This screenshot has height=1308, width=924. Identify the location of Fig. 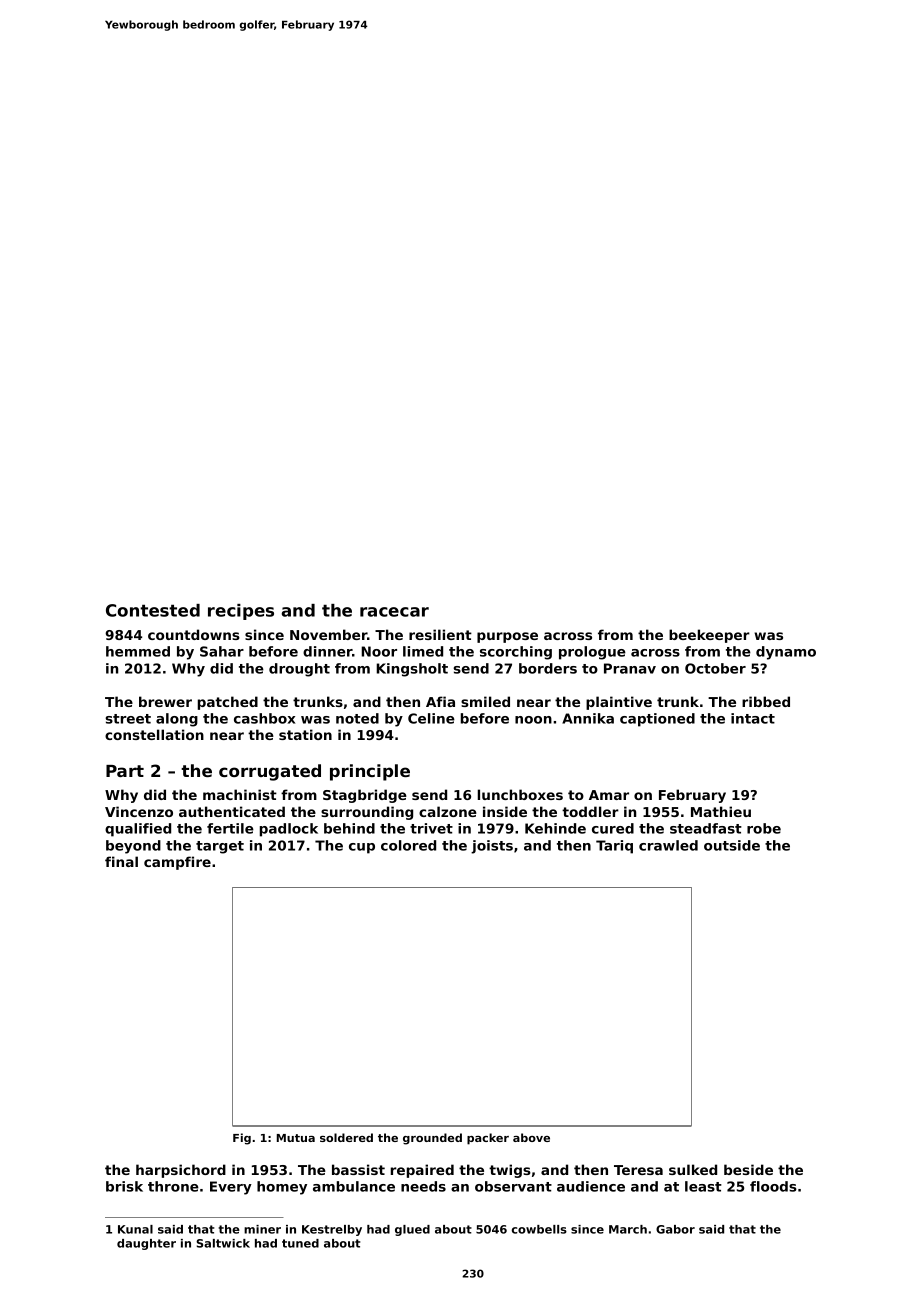
(242, 1139).
